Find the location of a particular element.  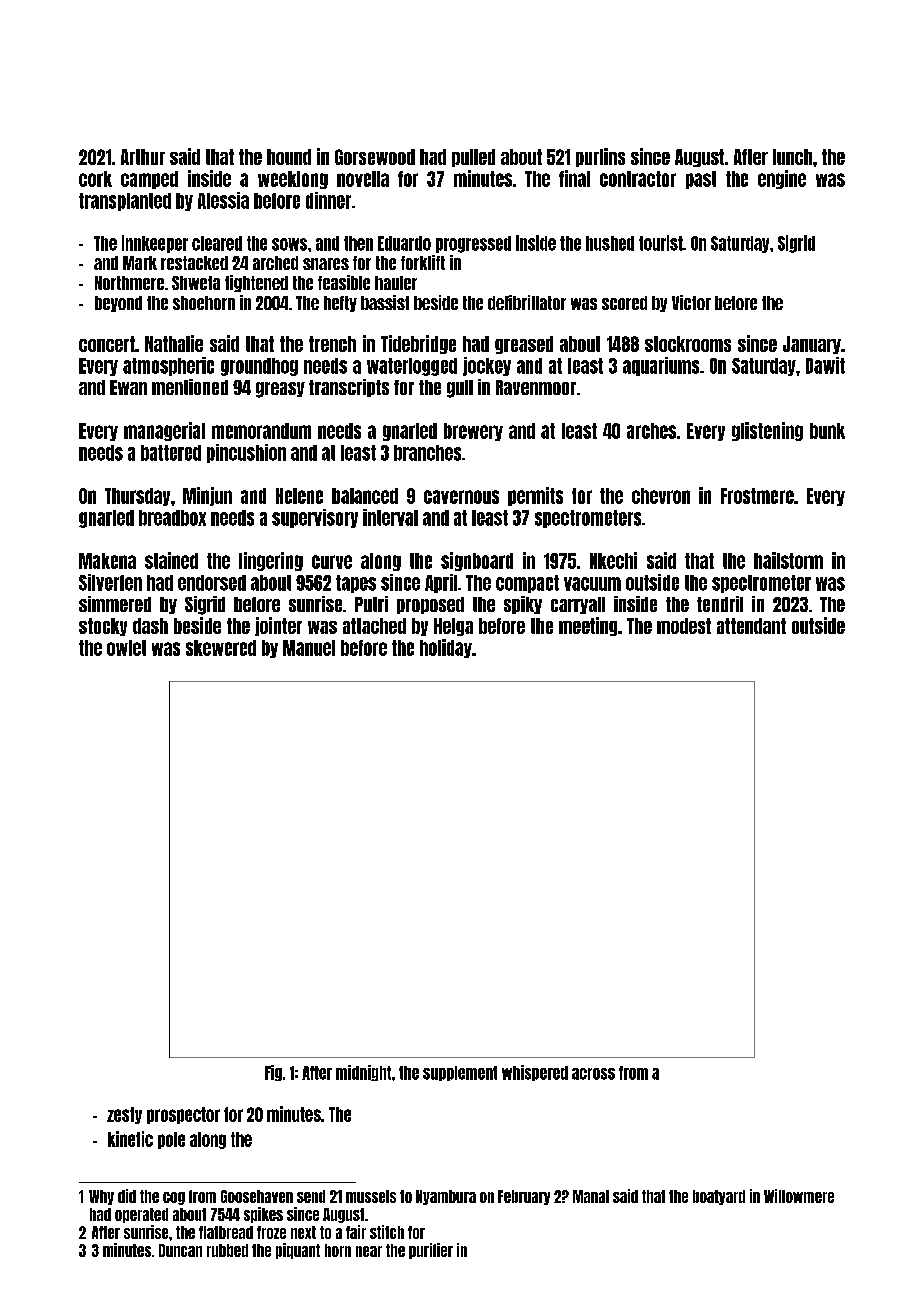

Dawit is located at coordinates (825, 365).
